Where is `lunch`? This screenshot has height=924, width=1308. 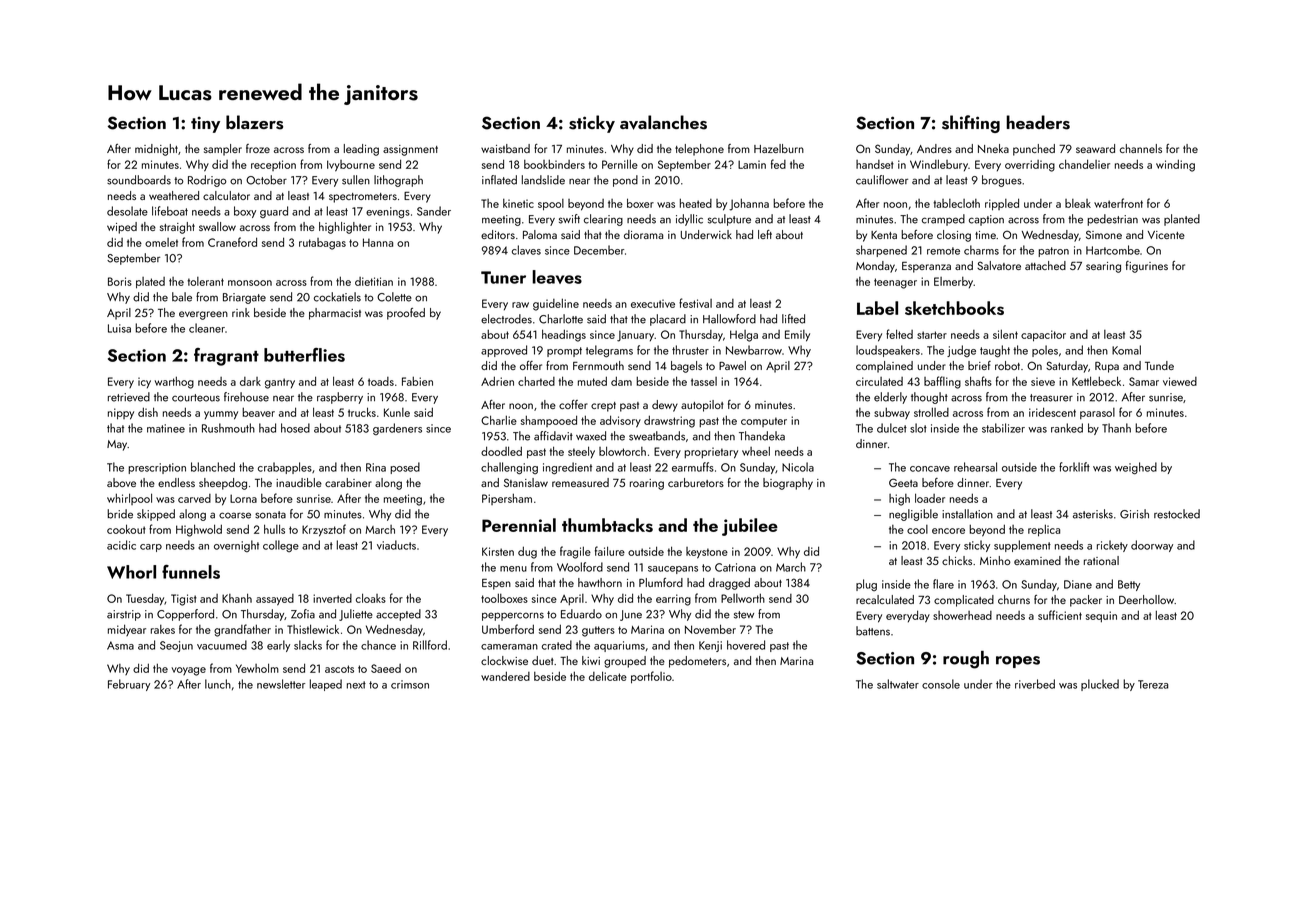
lunch is located at coordinates (218, 684).
